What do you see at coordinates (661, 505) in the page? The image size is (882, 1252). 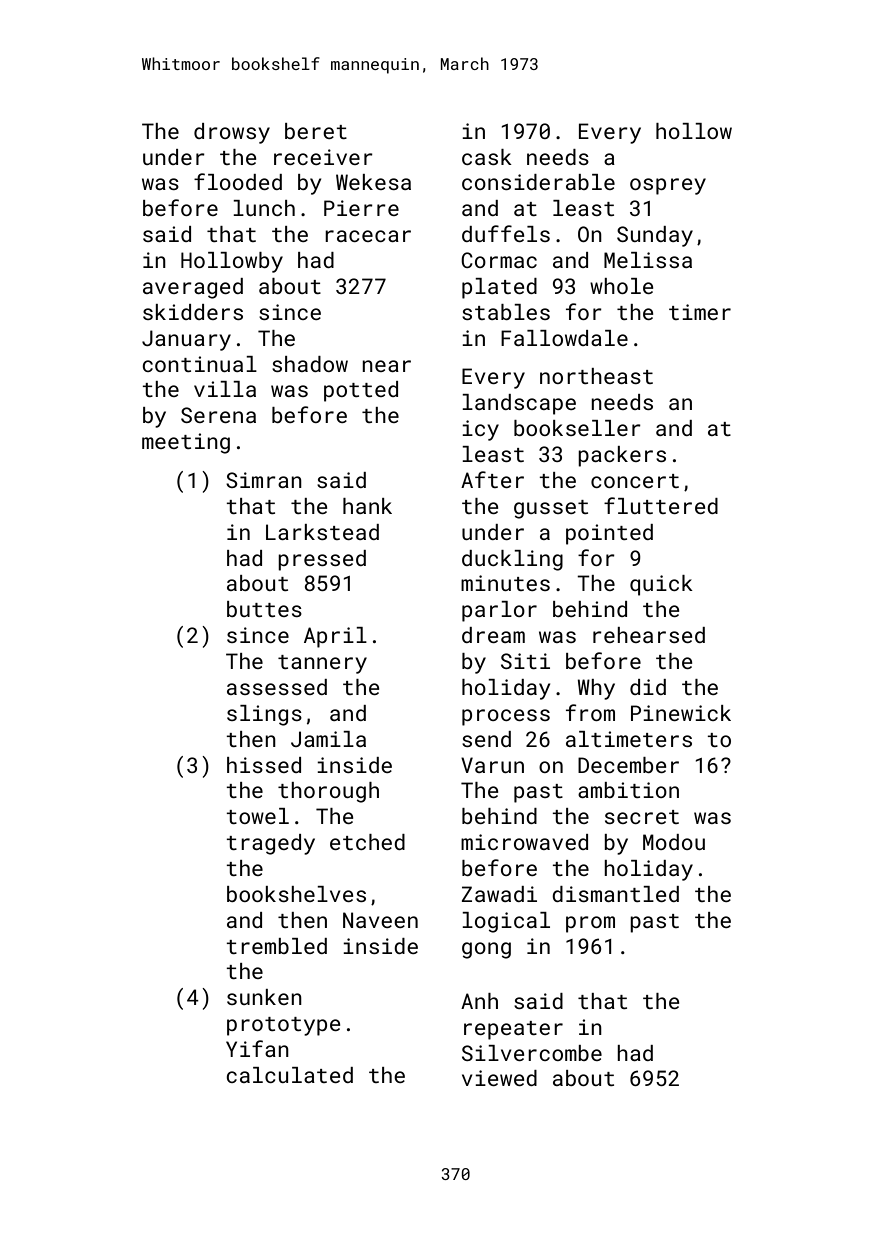 I see `fluttered` at bounding box center [661, 505].
